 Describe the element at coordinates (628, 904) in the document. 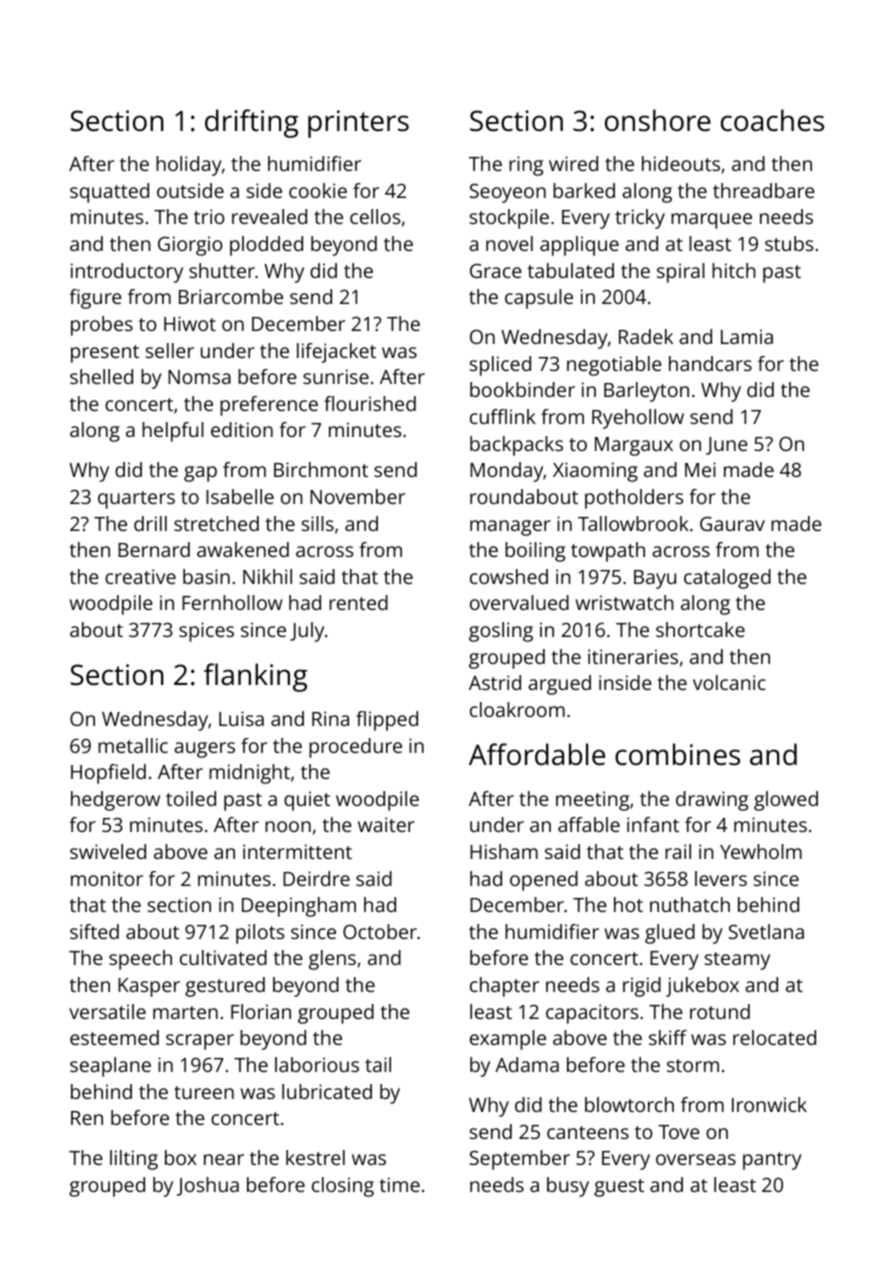

I see `hot` at that location.
